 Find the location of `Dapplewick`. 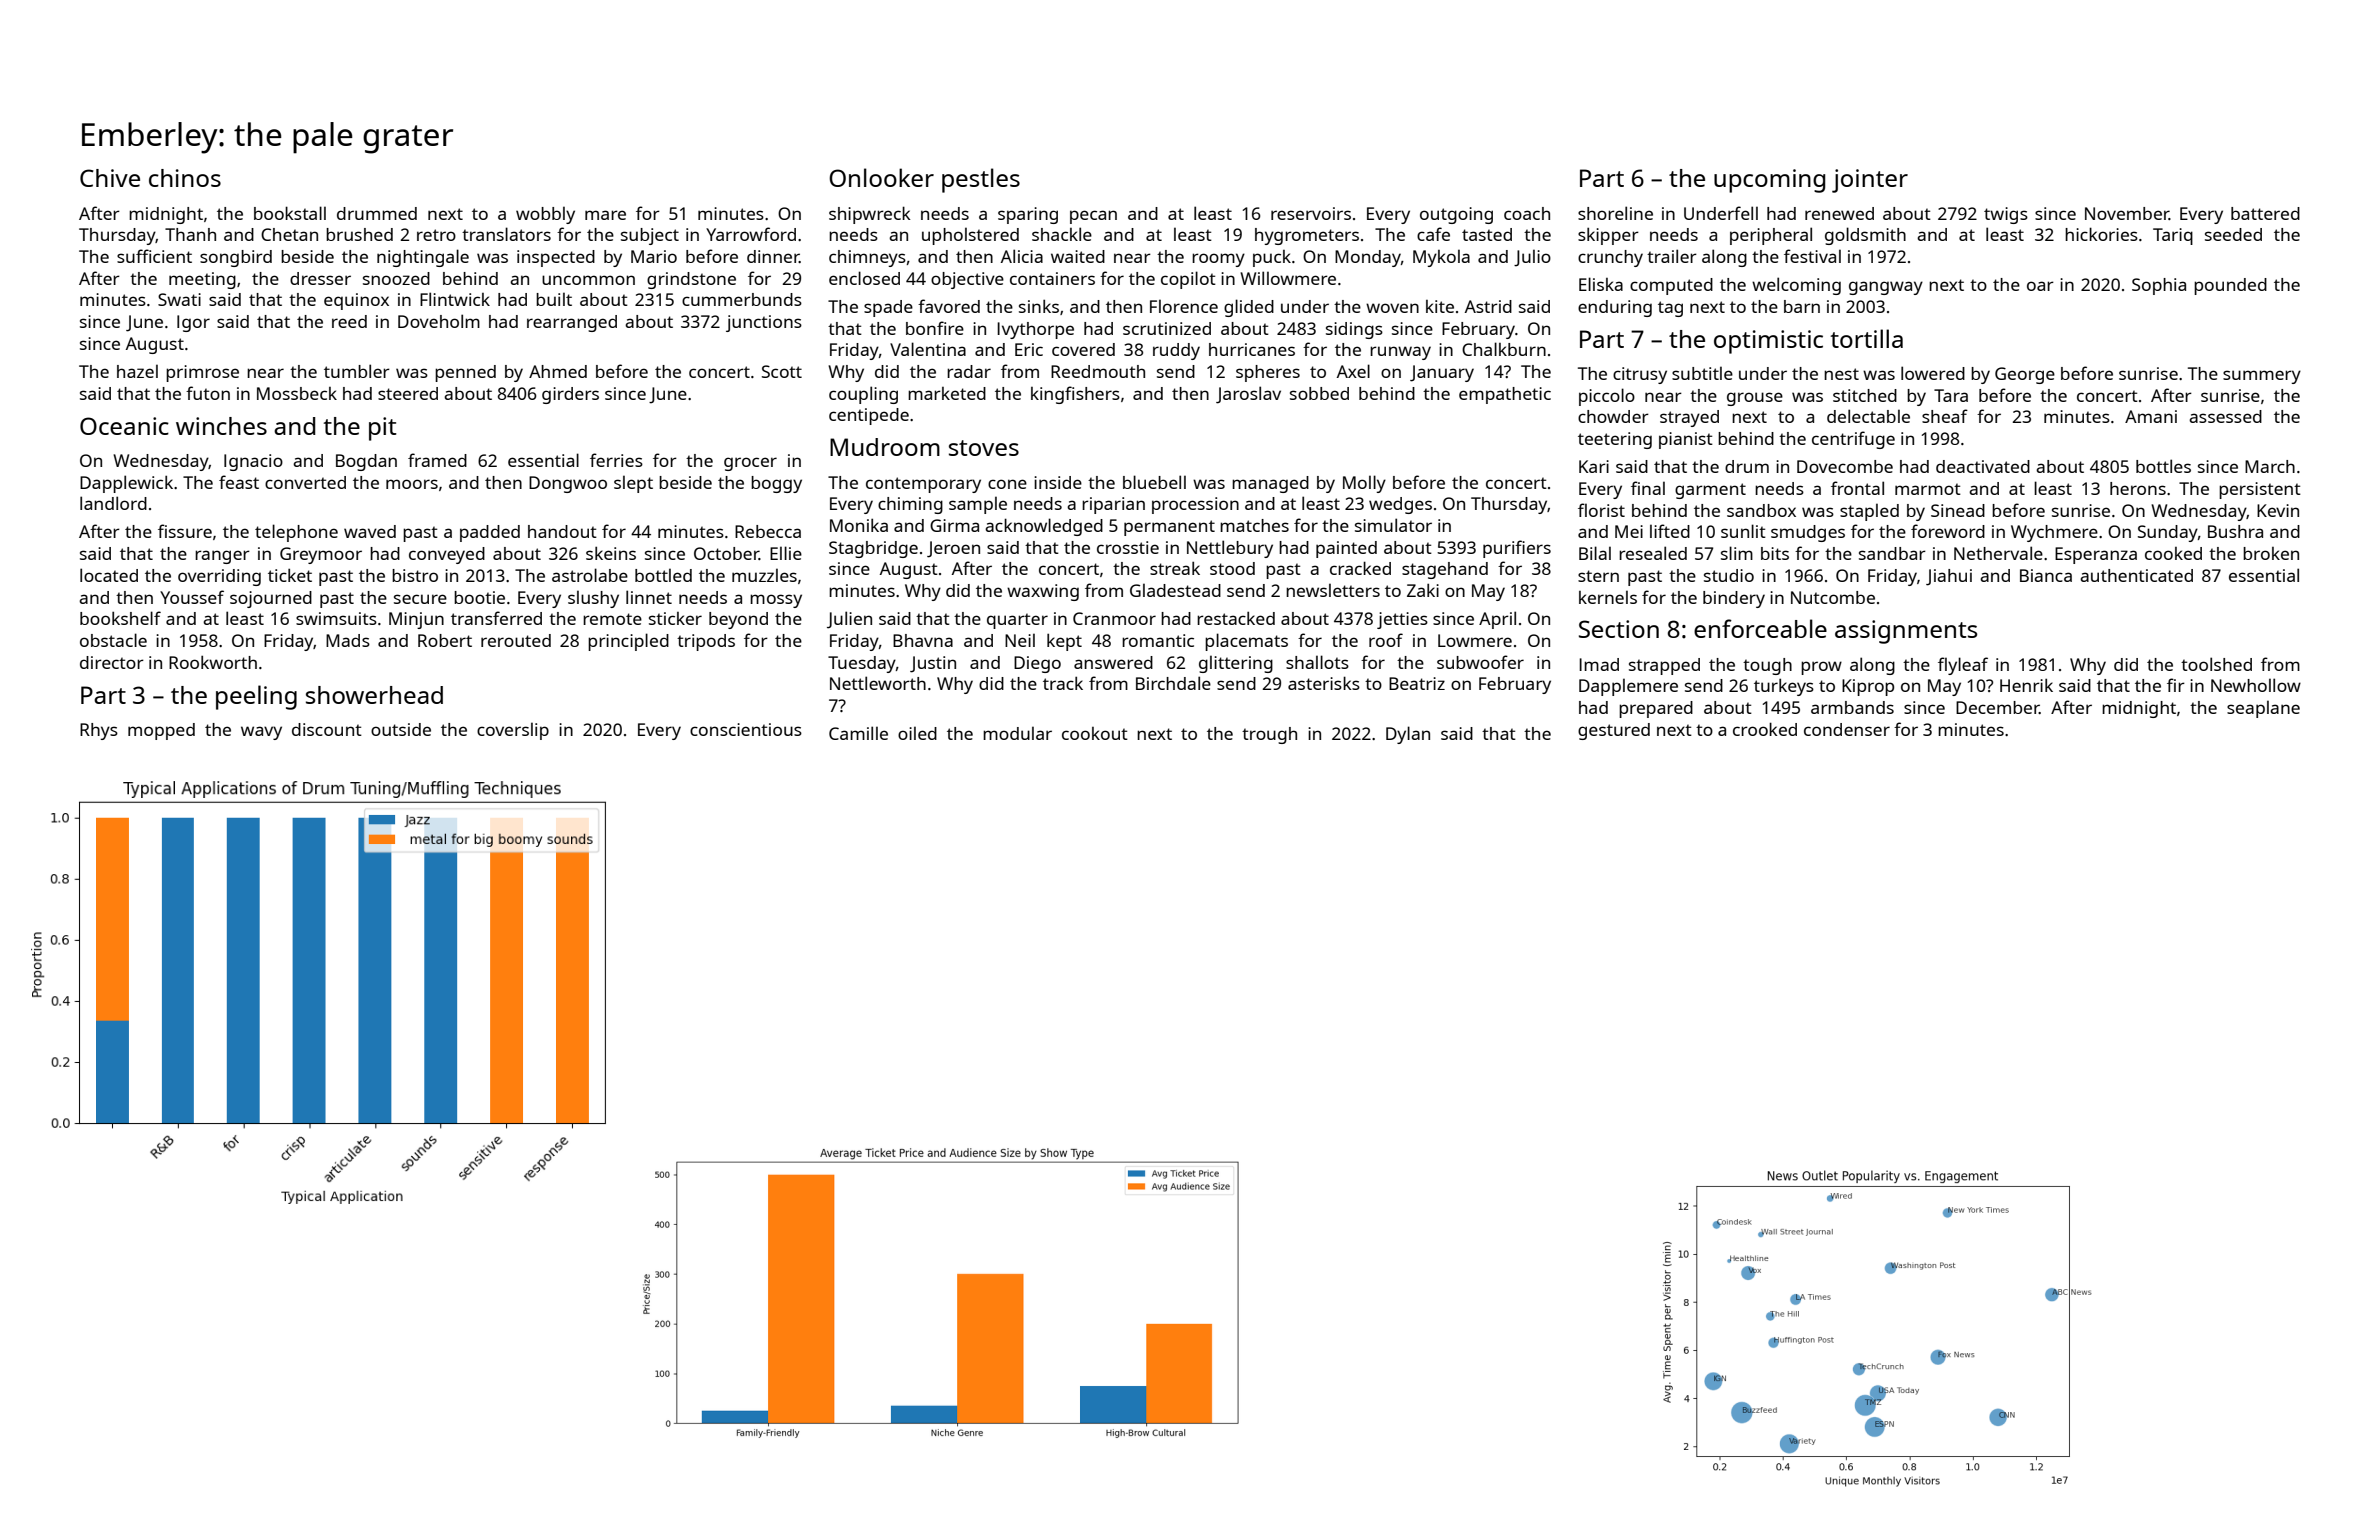

Dapplewick is located at coordinates (126, 484).
